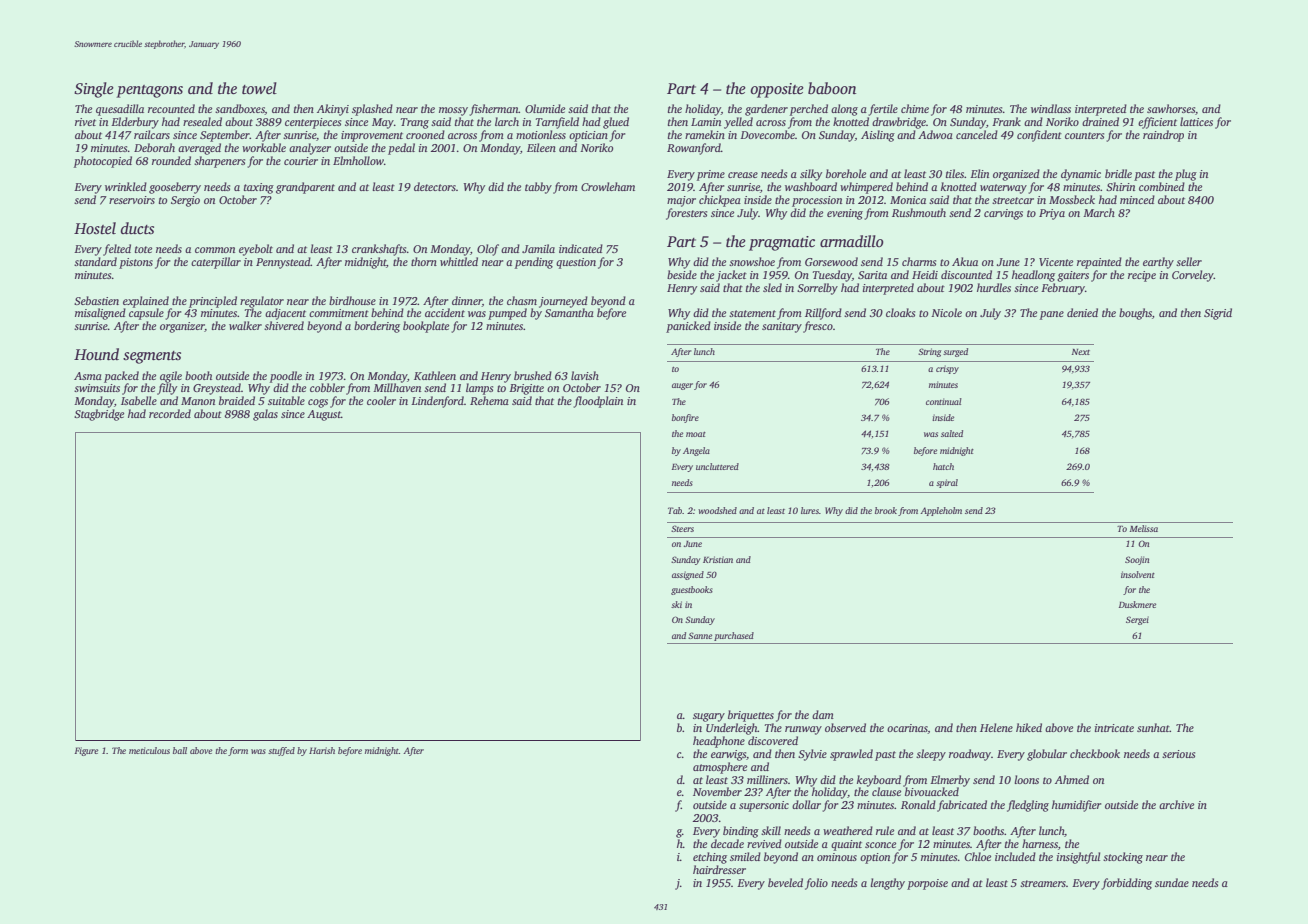 The height and width of the screenshot is (924, 1308). I want to click on baboon, so click(832, 88).
